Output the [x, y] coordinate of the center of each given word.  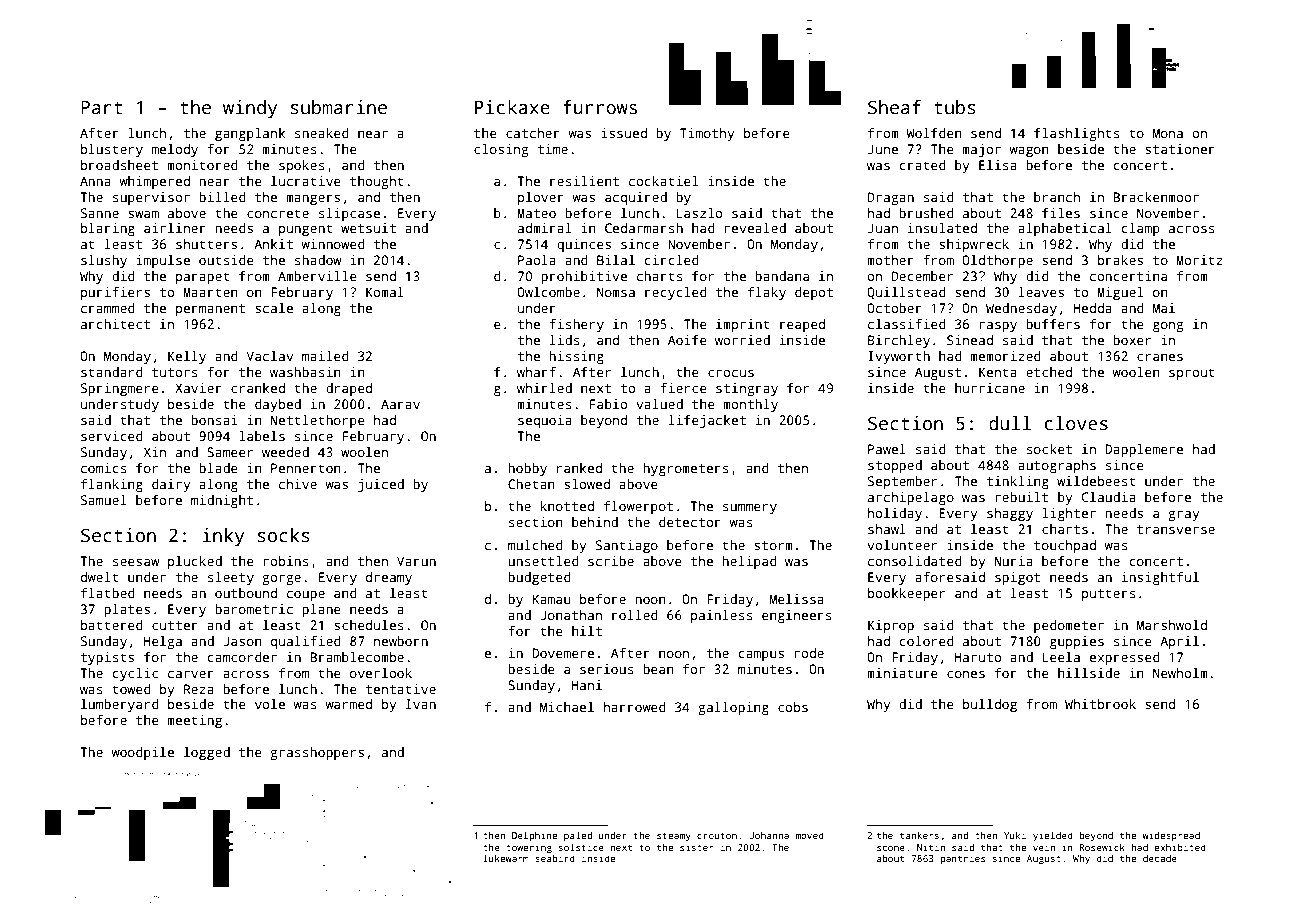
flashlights [1077, 134]
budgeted [539, 578]
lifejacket [707, 421]
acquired [636, 198]
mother [890, 260]
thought [377, 182]
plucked [195, 562]
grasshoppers [317, 753]
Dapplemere [1144, 450]
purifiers [115, 293]
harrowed [635, 707]
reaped [802, 325]
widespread [1171, 836]
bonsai [214, 420]
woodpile [142, 753]
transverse [1176, 529]
